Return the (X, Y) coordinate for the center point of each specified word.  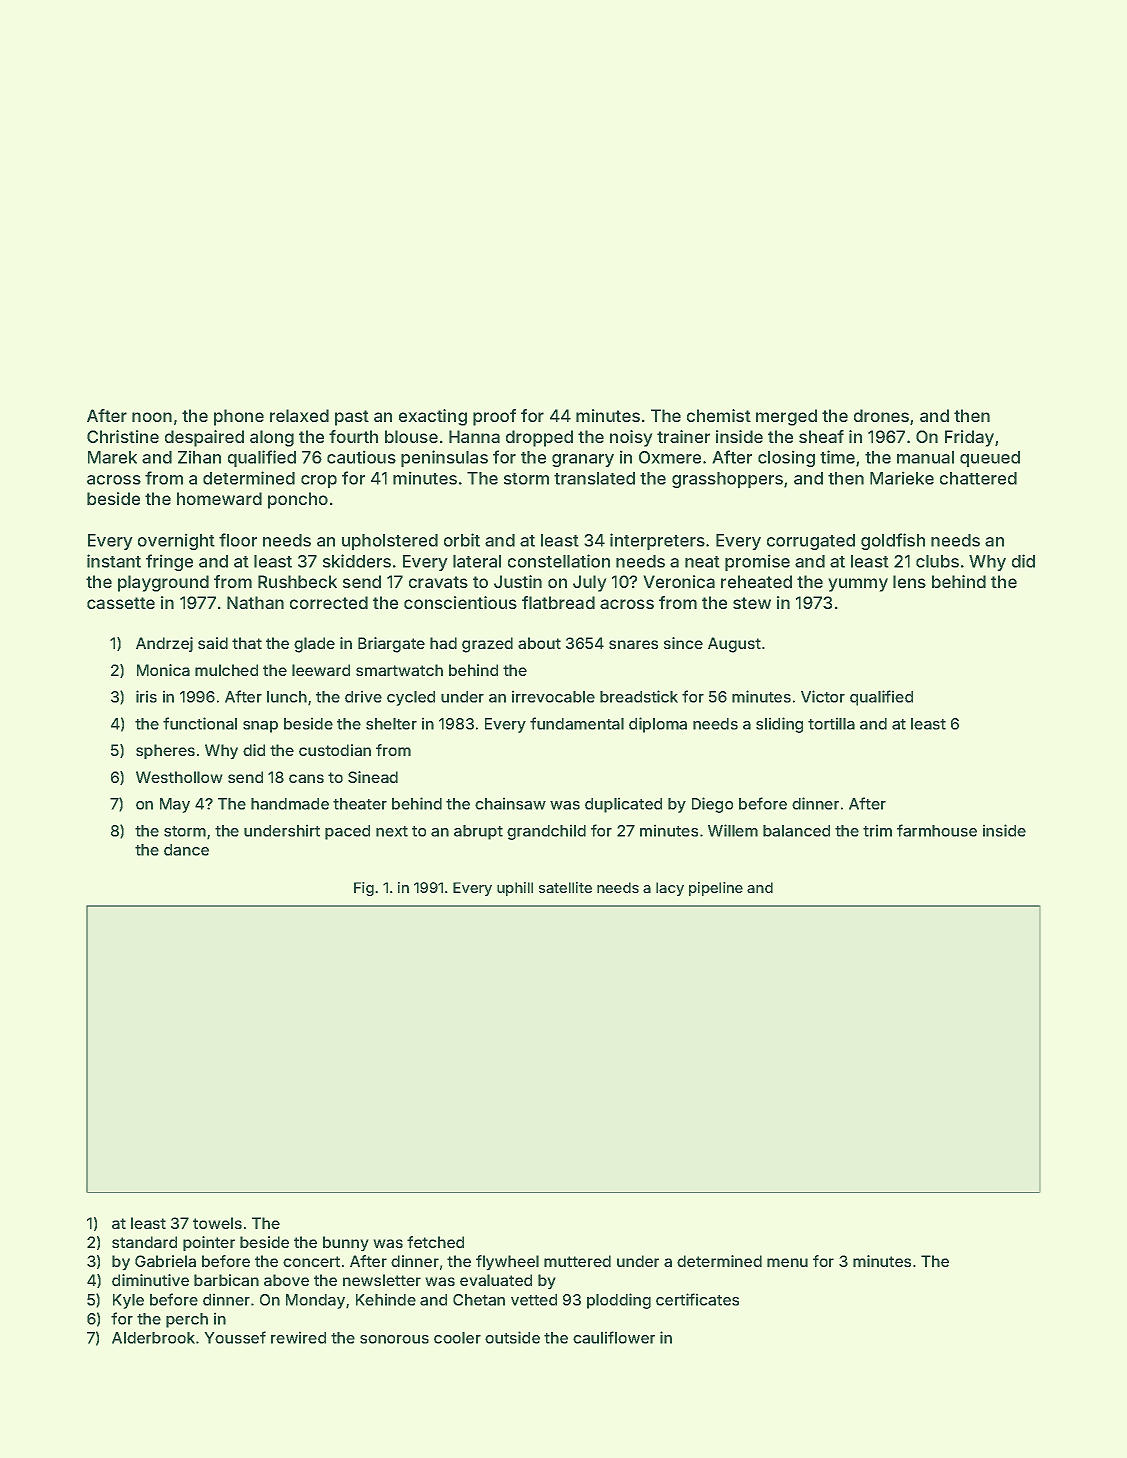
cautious (361, 457)
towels (217, 1223)
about (539, 643)
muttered (577, 1261)
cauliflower (614, 1337)
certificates (697, 1299)
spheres (165, 751)
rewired (298, 1337)
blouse (411, 436)
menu (787, 1262)
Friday (969, 438)
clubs (937, 561)
